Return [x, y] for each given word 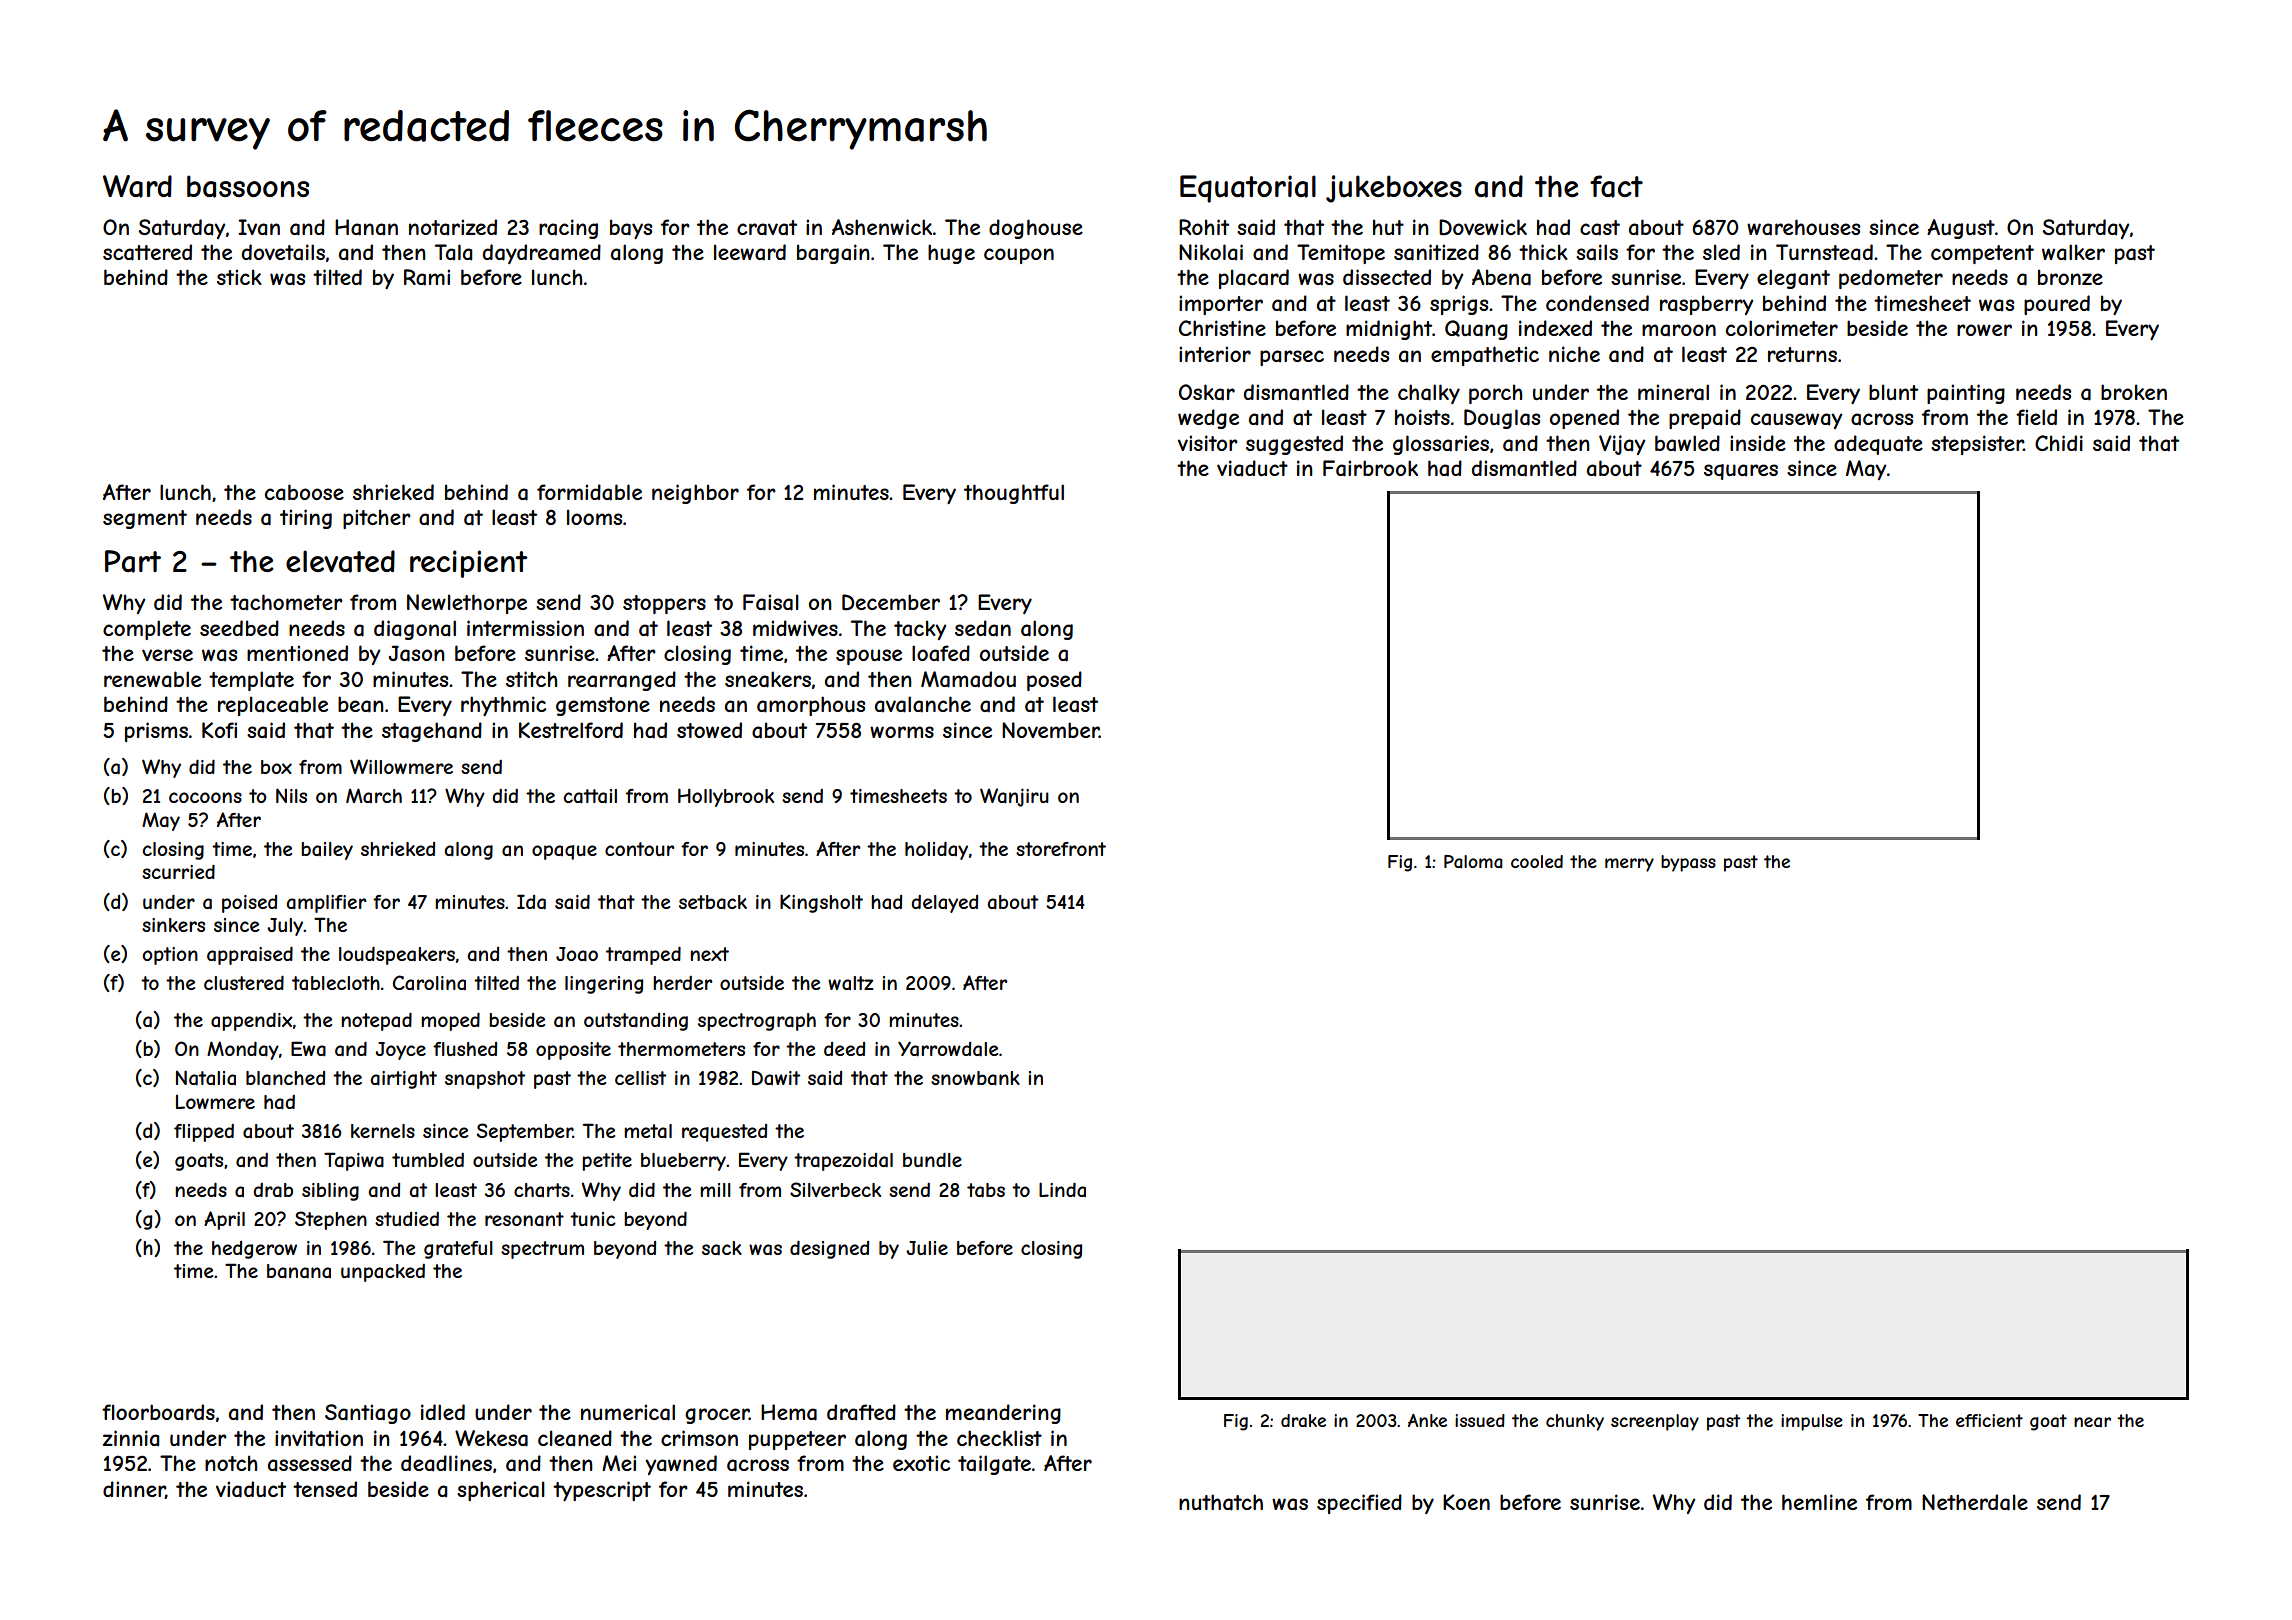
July [285, 927]
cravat [767, 228]
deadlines [446, 1463]
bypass [1688, 863]
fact [1616, 186]
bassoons [248, 186]
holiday [936, 850]
